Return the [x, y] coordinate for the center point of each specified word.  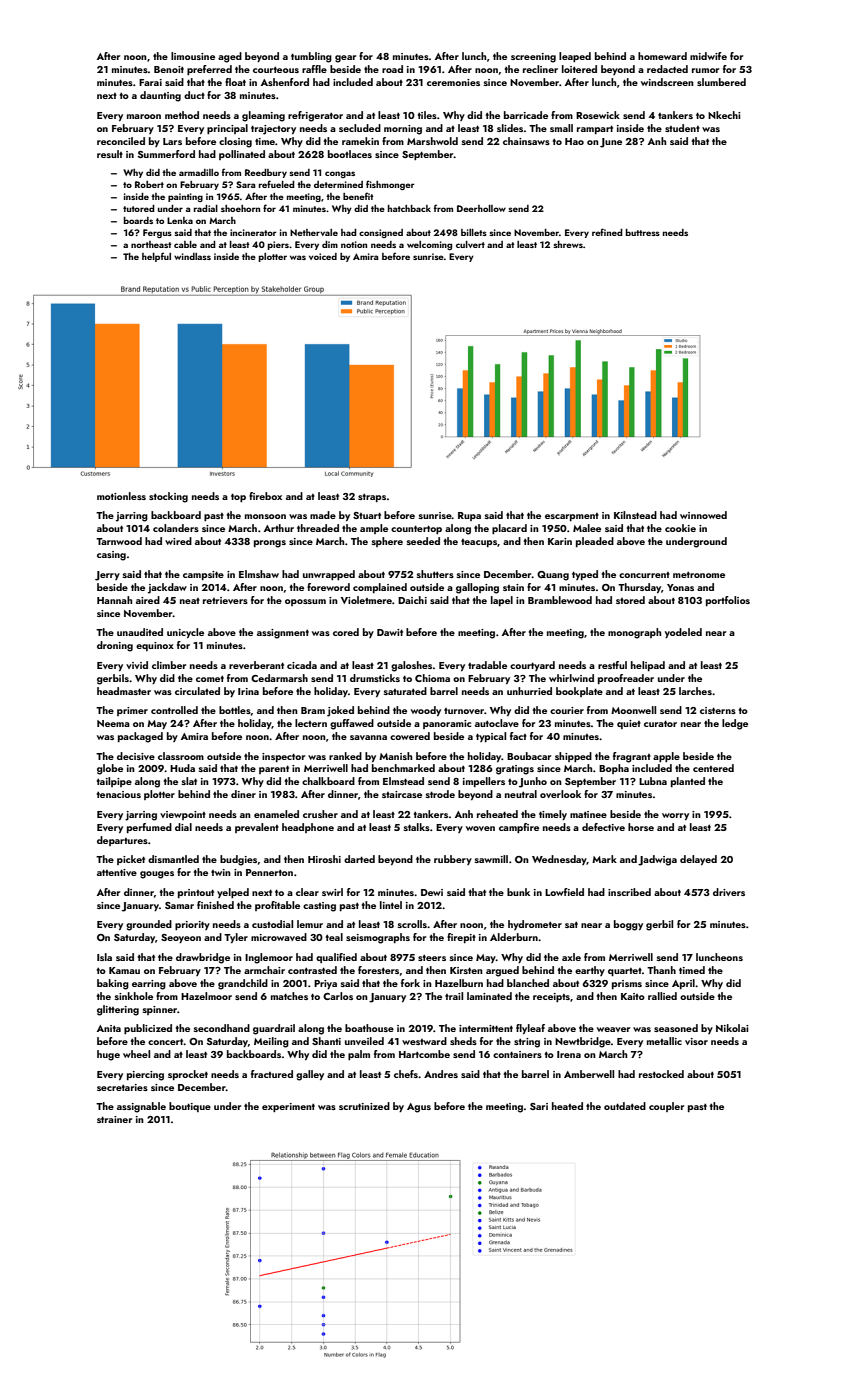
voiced [323, 256]
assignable [141, 1107]
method [182, 115]
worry [675, 816]
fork [410, 983]
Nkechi [724, 115]
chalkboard [328, 781]
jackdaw [167, 588]
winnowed [703, 515]
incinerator [253, 232]
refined [607, 232]
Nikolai [732, 1028]
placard [509, 529]
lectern [311, 723]
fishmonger [390, 185]
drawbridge [203, 958]
